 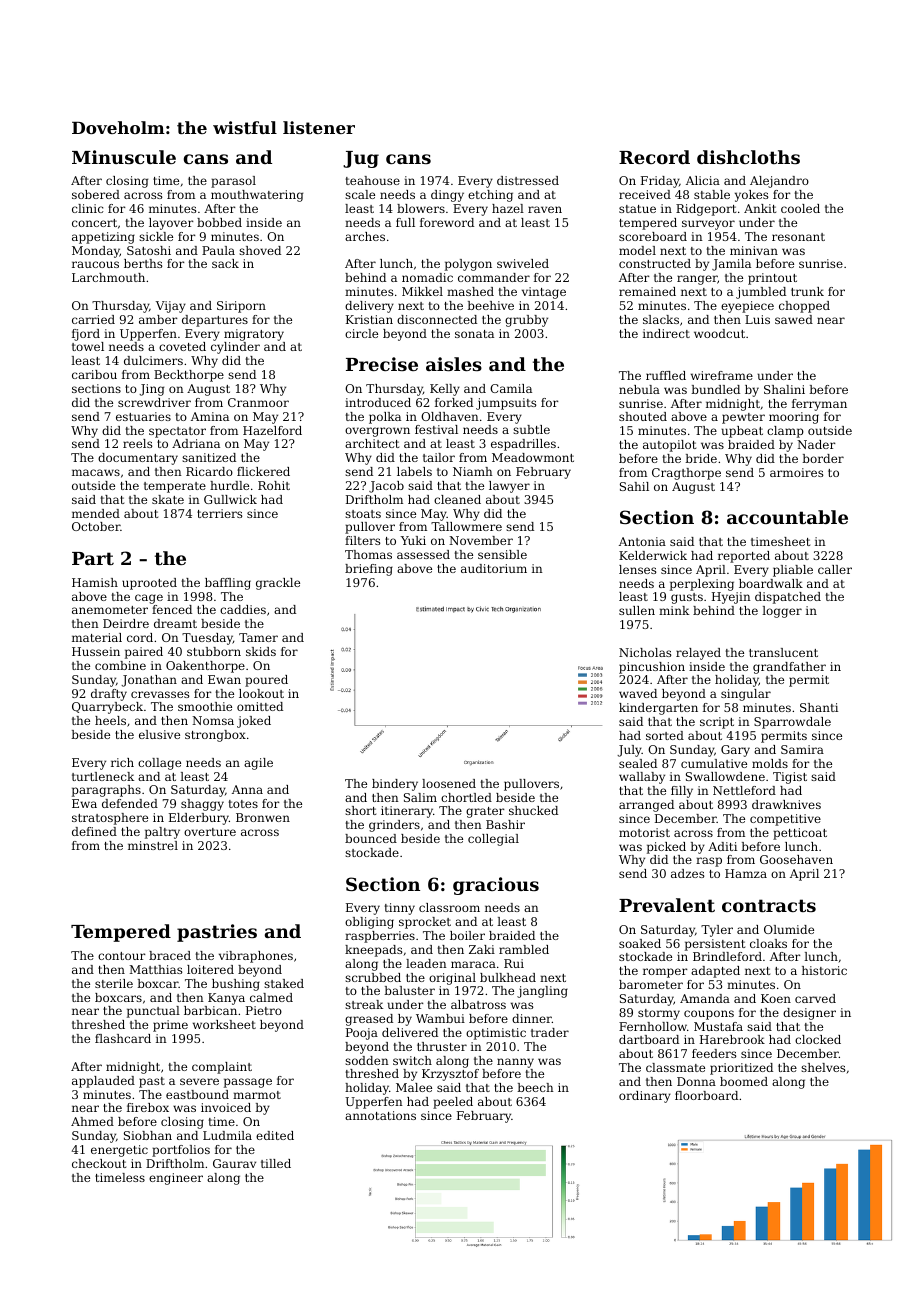 I want to click on shucked, so click(x=533, y=810).
